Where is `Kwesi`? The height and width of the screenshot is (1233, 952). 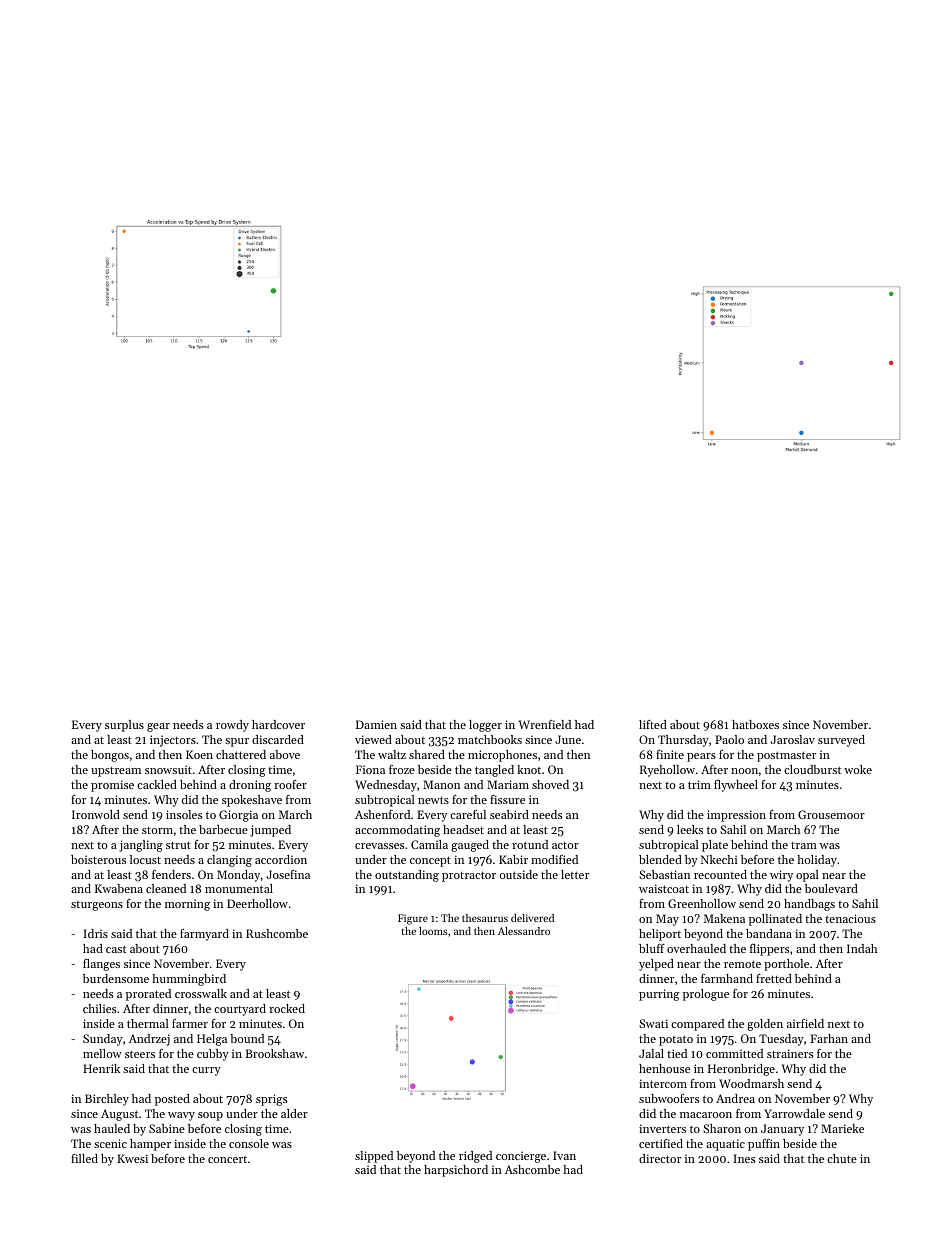 Kwesi is located at coordinates (132, 1158).
